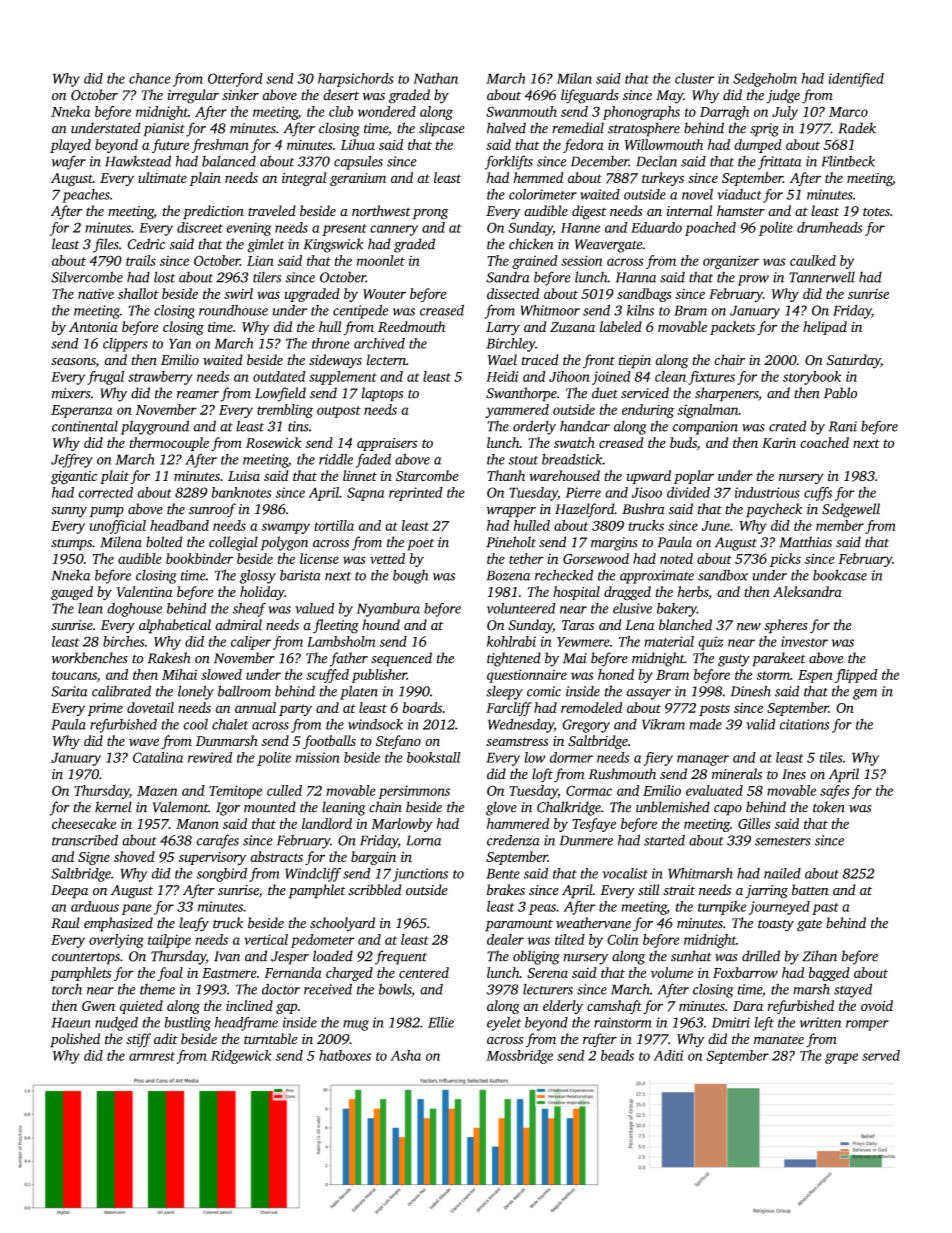  Describe the element at coordinates (589, 212) in the page. I see `digest` at that location.
